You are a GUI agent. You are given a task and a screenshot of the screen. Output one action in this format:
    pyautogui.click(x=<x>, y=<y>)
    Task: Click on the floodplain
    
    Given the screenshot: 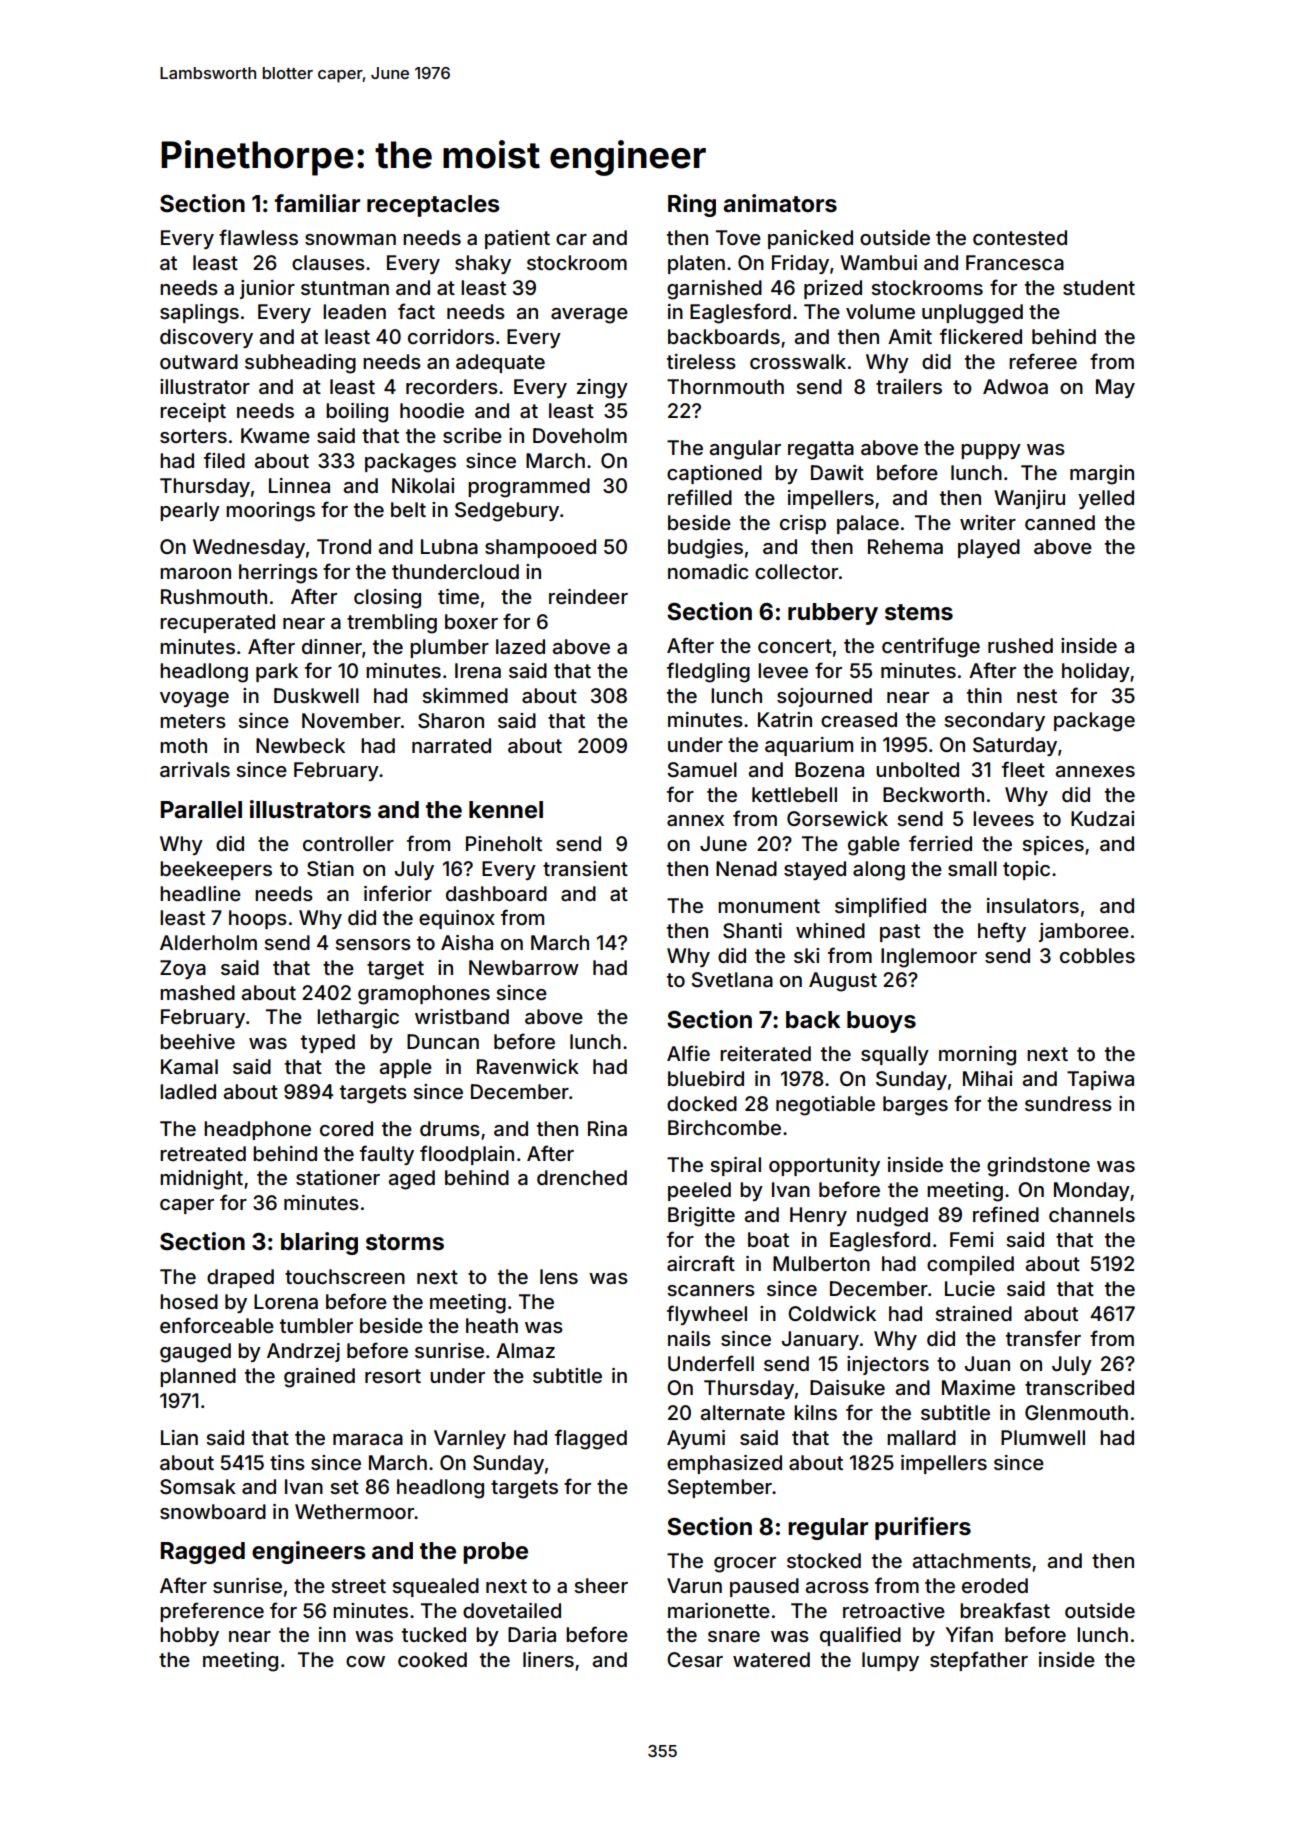 What is the action you would take?
    pyautogui.click(x=467, y=1155)
